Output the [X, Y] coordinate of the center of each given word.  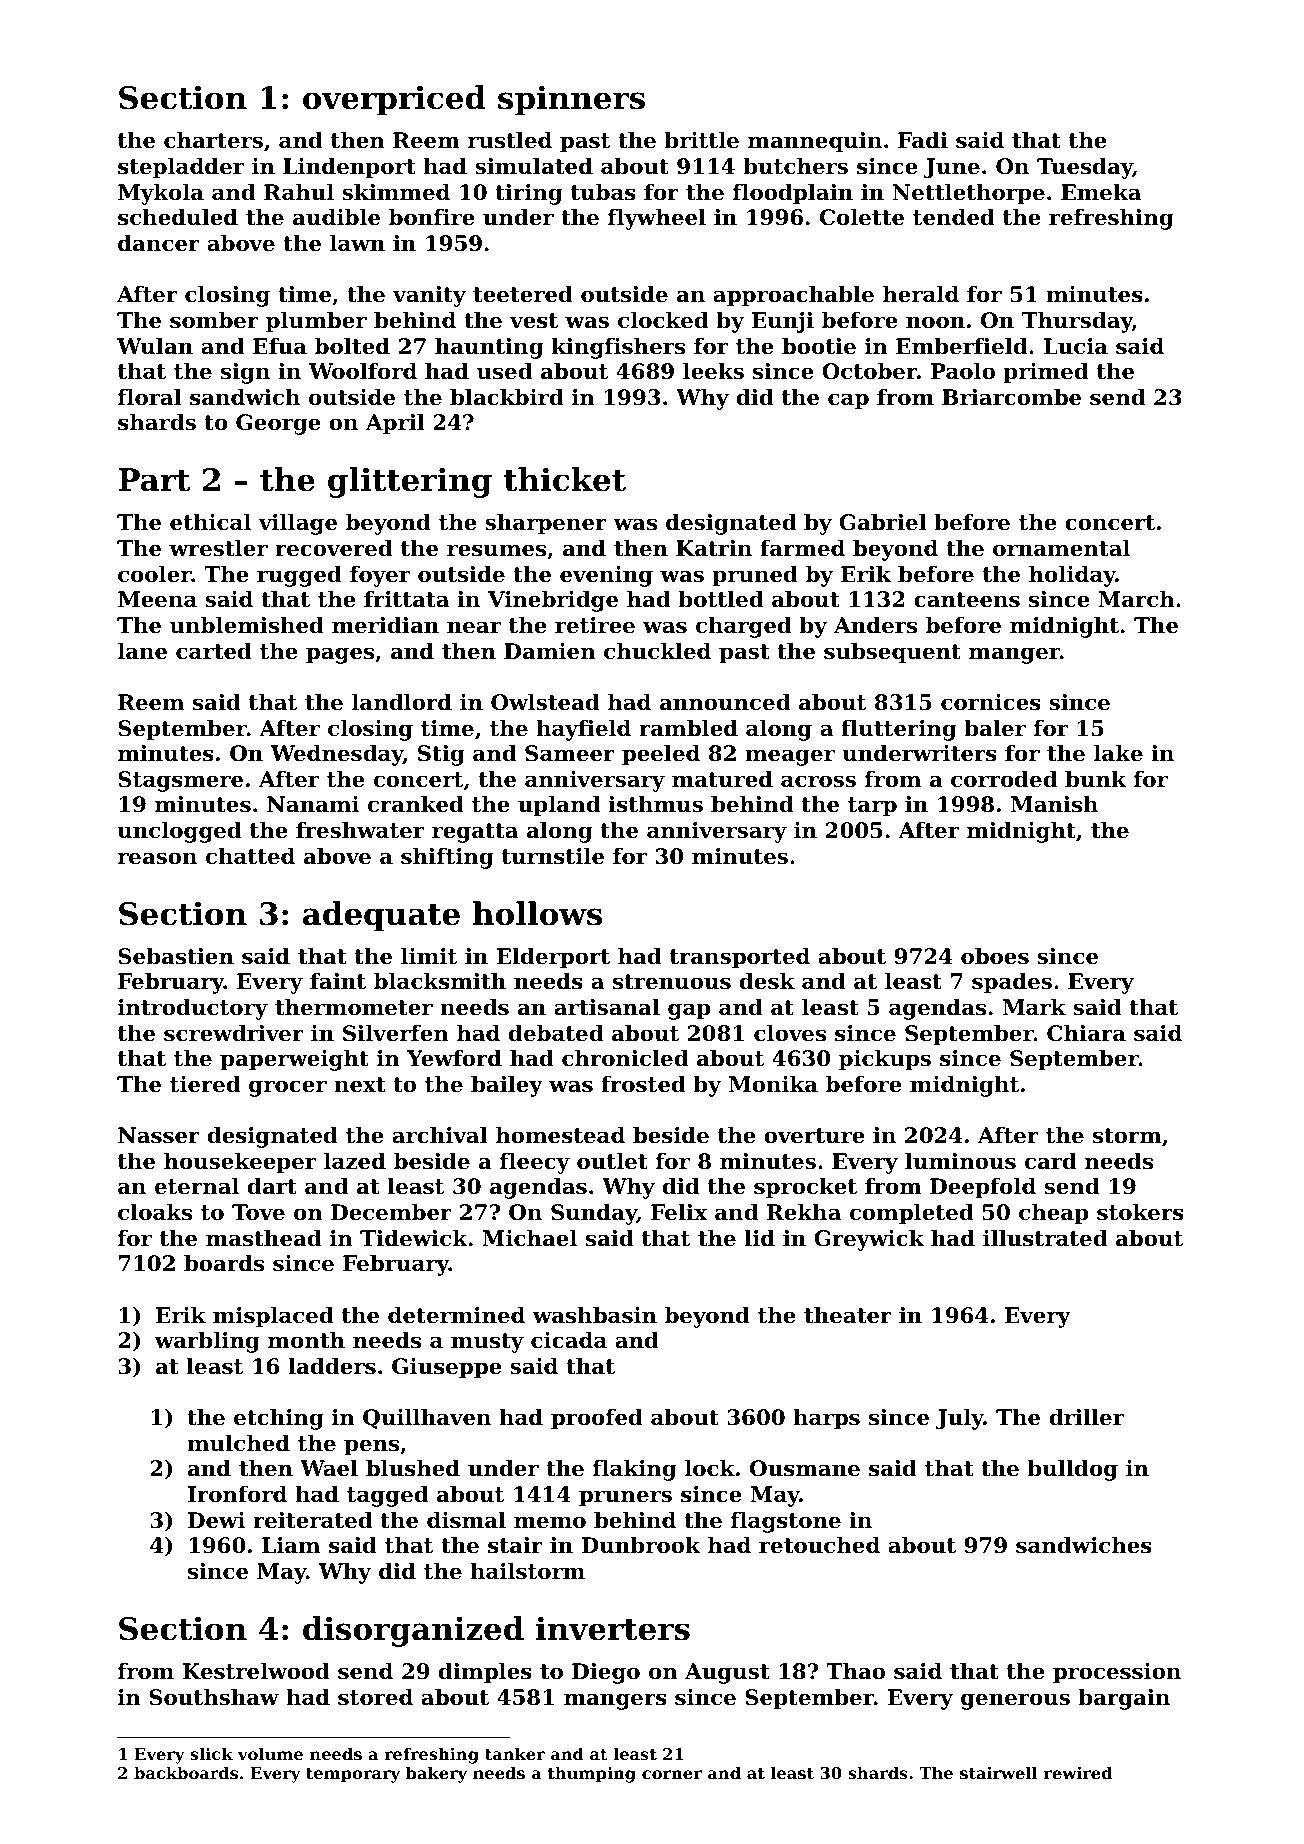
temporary [353, 1775]
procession [1117, 1673]
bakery [436, 1774]
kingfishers [618, 348]
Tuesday [1085, 168]
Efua [280, 346]
